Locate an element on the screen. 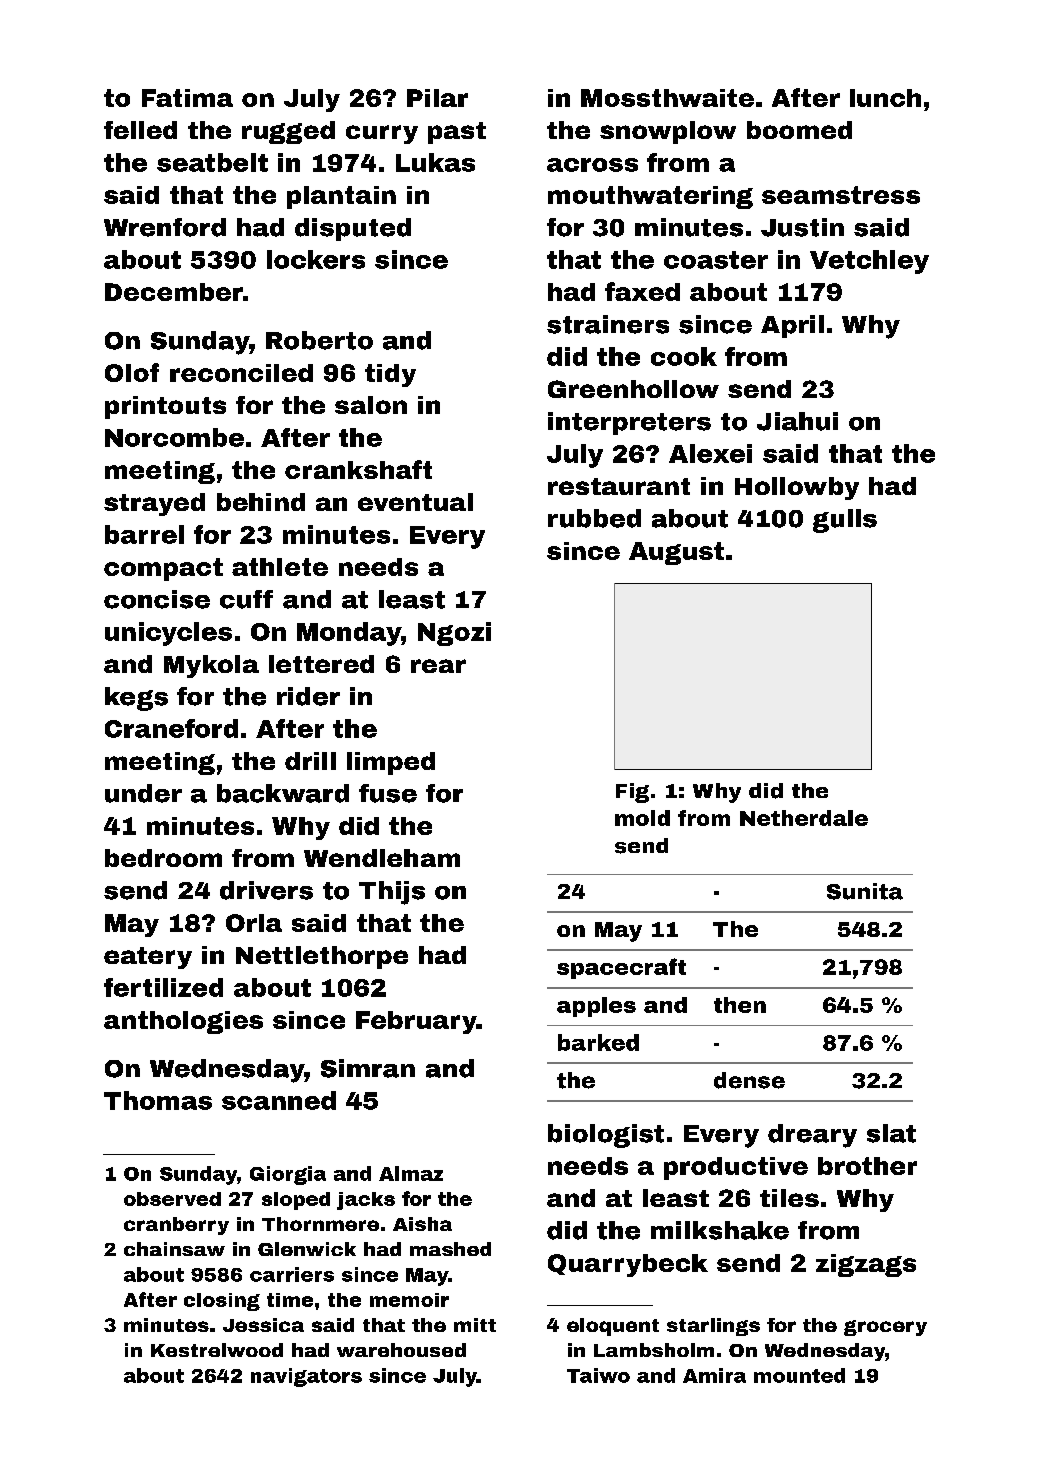  lunch is located at coordinates (885, 98).
